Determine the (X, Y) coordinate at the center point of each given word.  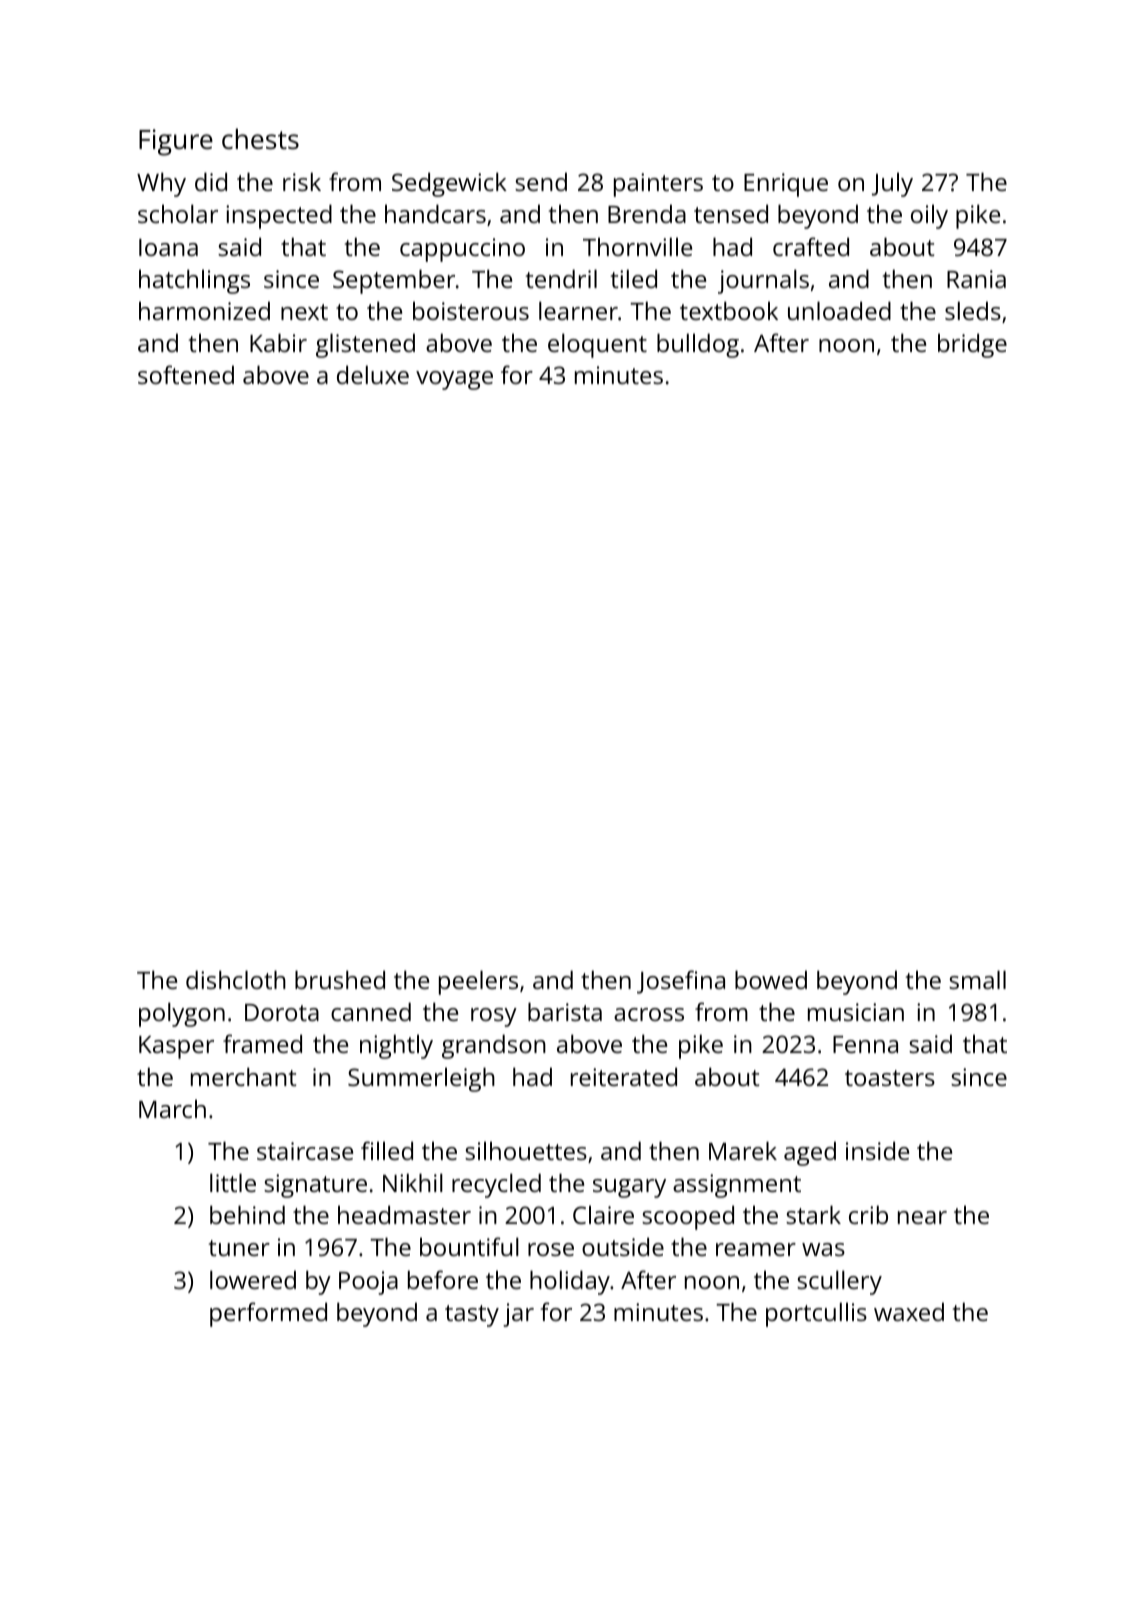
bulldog (698, 345)
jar (518, 1315)
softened (186, 374)
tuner (239, 1248)
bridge (972, 345)
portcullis (816, 1314)
